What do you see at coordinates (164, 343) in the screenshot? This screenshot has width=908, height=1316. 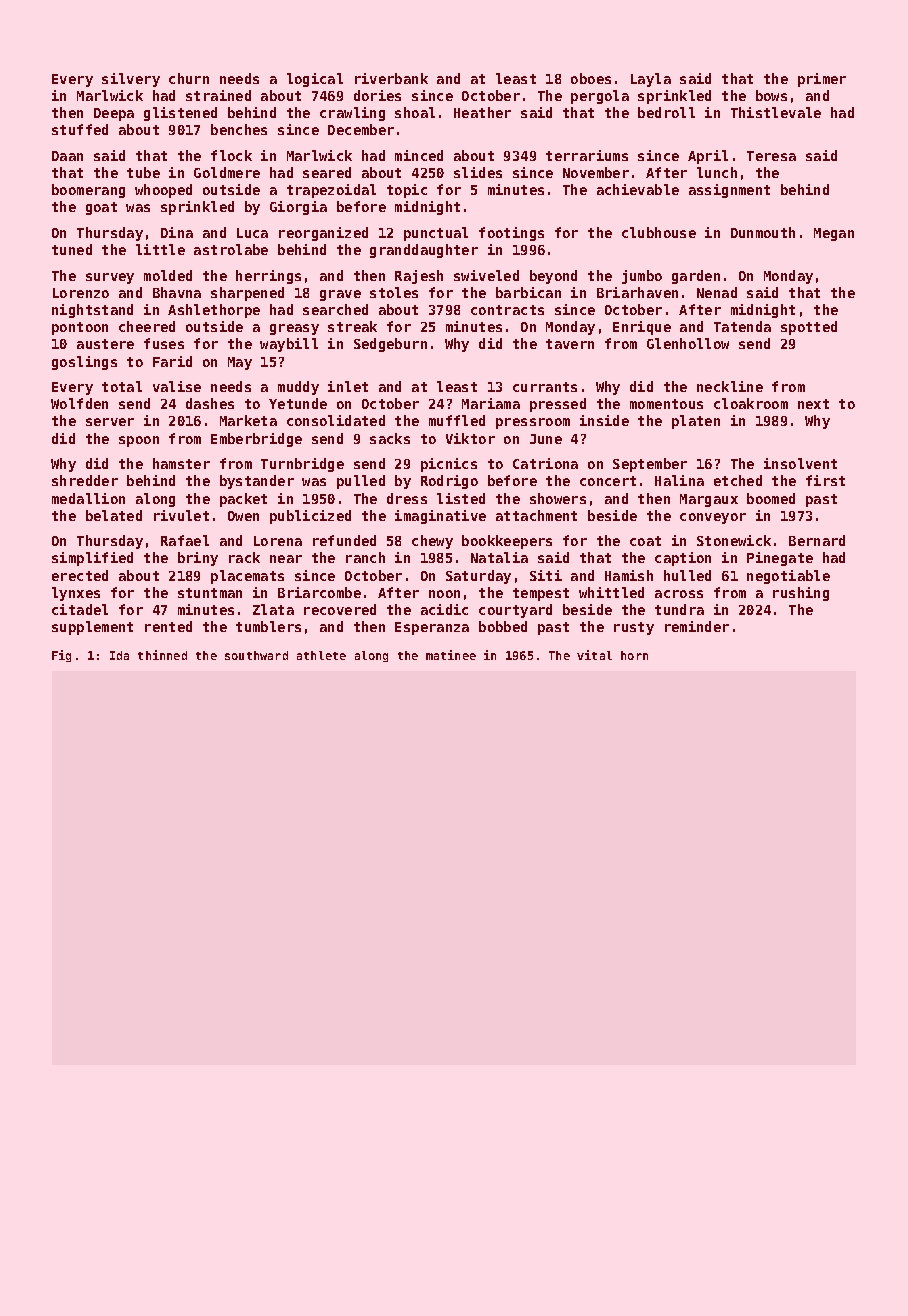 I see `fuses` at bounding box center [164, 343].
